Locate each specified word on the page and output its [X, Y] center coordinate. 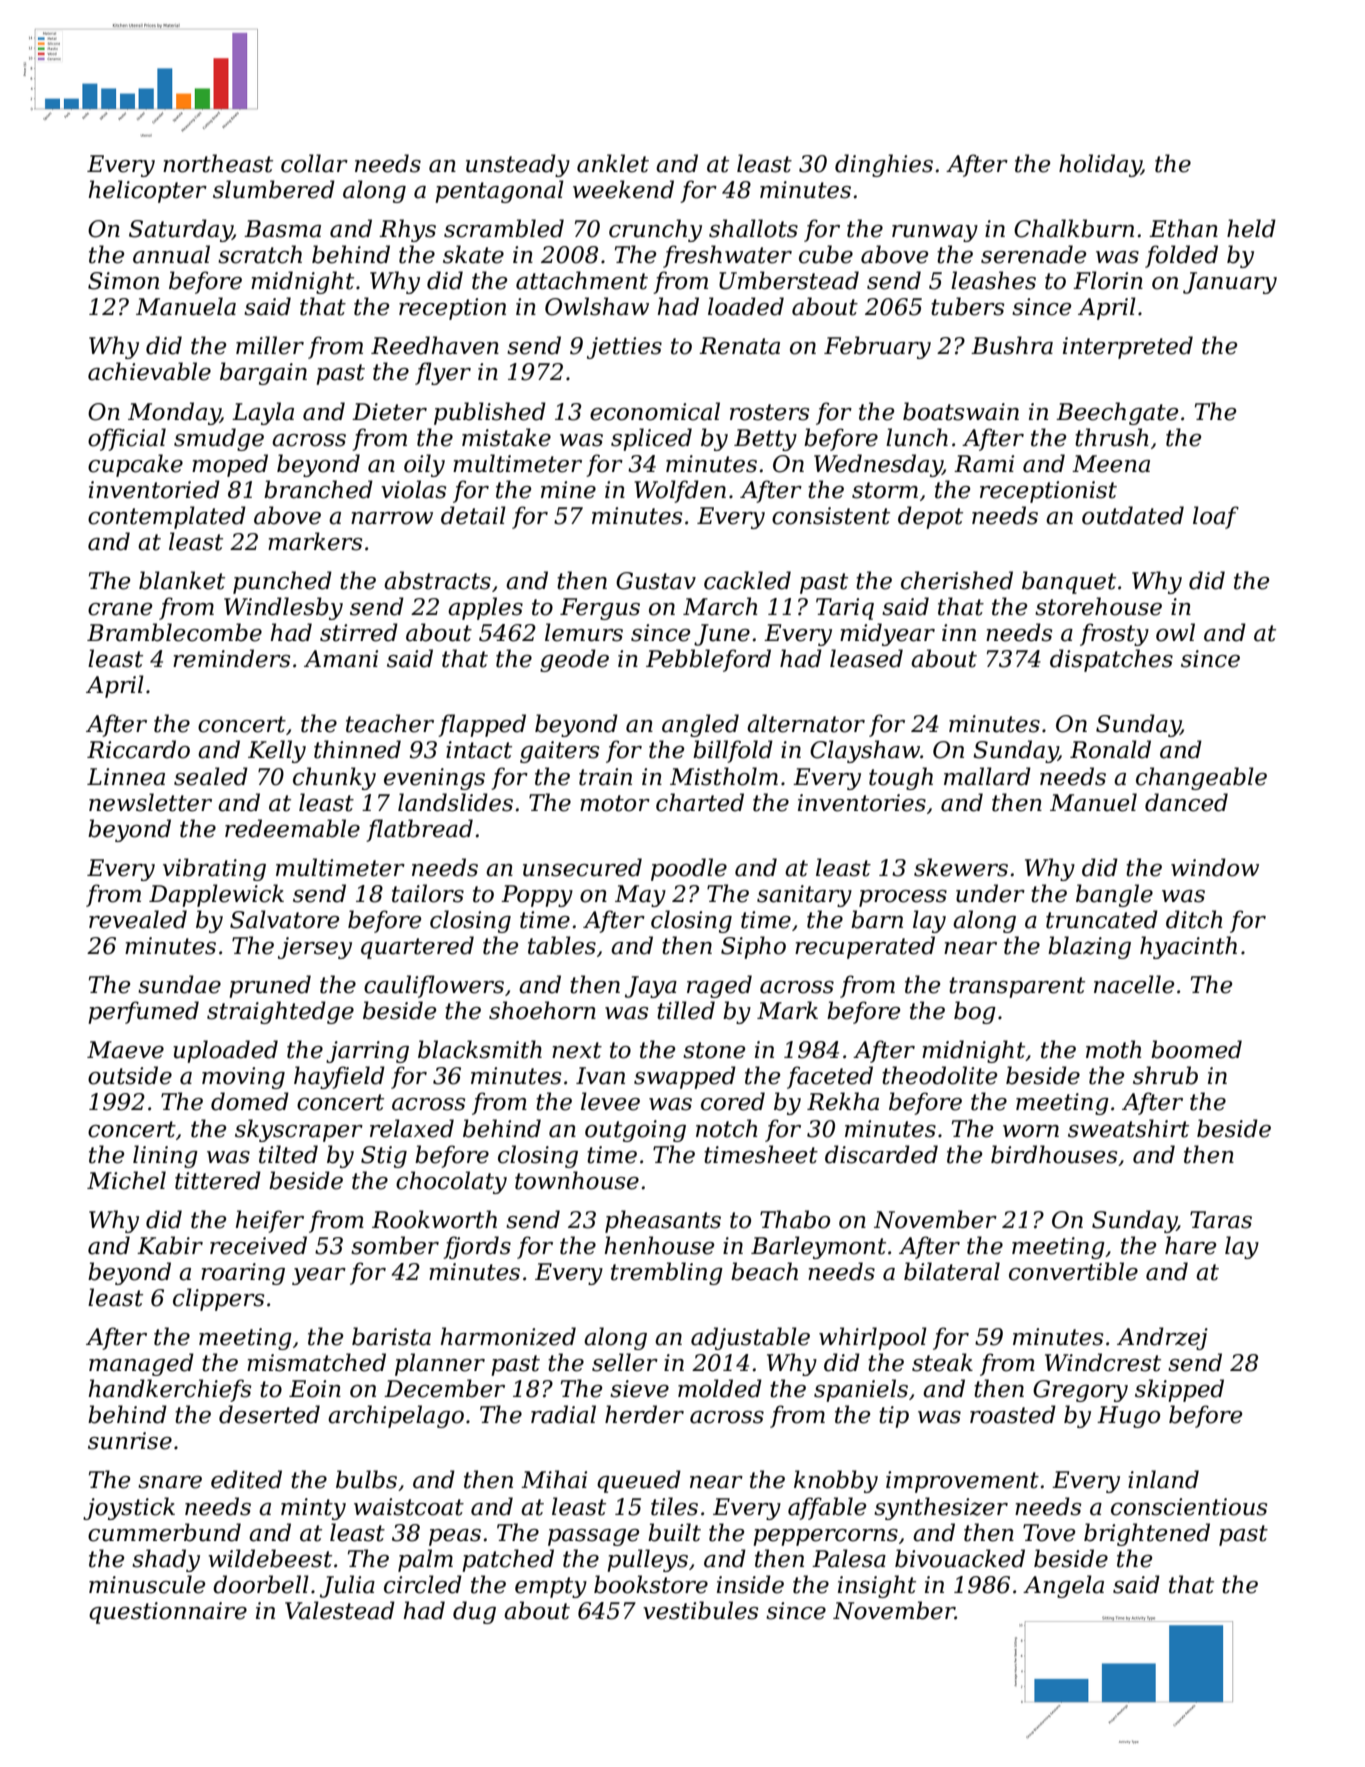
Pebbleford [708, 660]
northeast [218, 163]
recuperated [865, 947]
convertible [1073, 1271]
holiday [1100, 165]
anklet [613, 163]
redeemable [292, 828]
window [1215, 867]
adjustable [750, 1338]
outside [130, 1075]
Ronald [1110, 749]
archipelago [396, 1416]
